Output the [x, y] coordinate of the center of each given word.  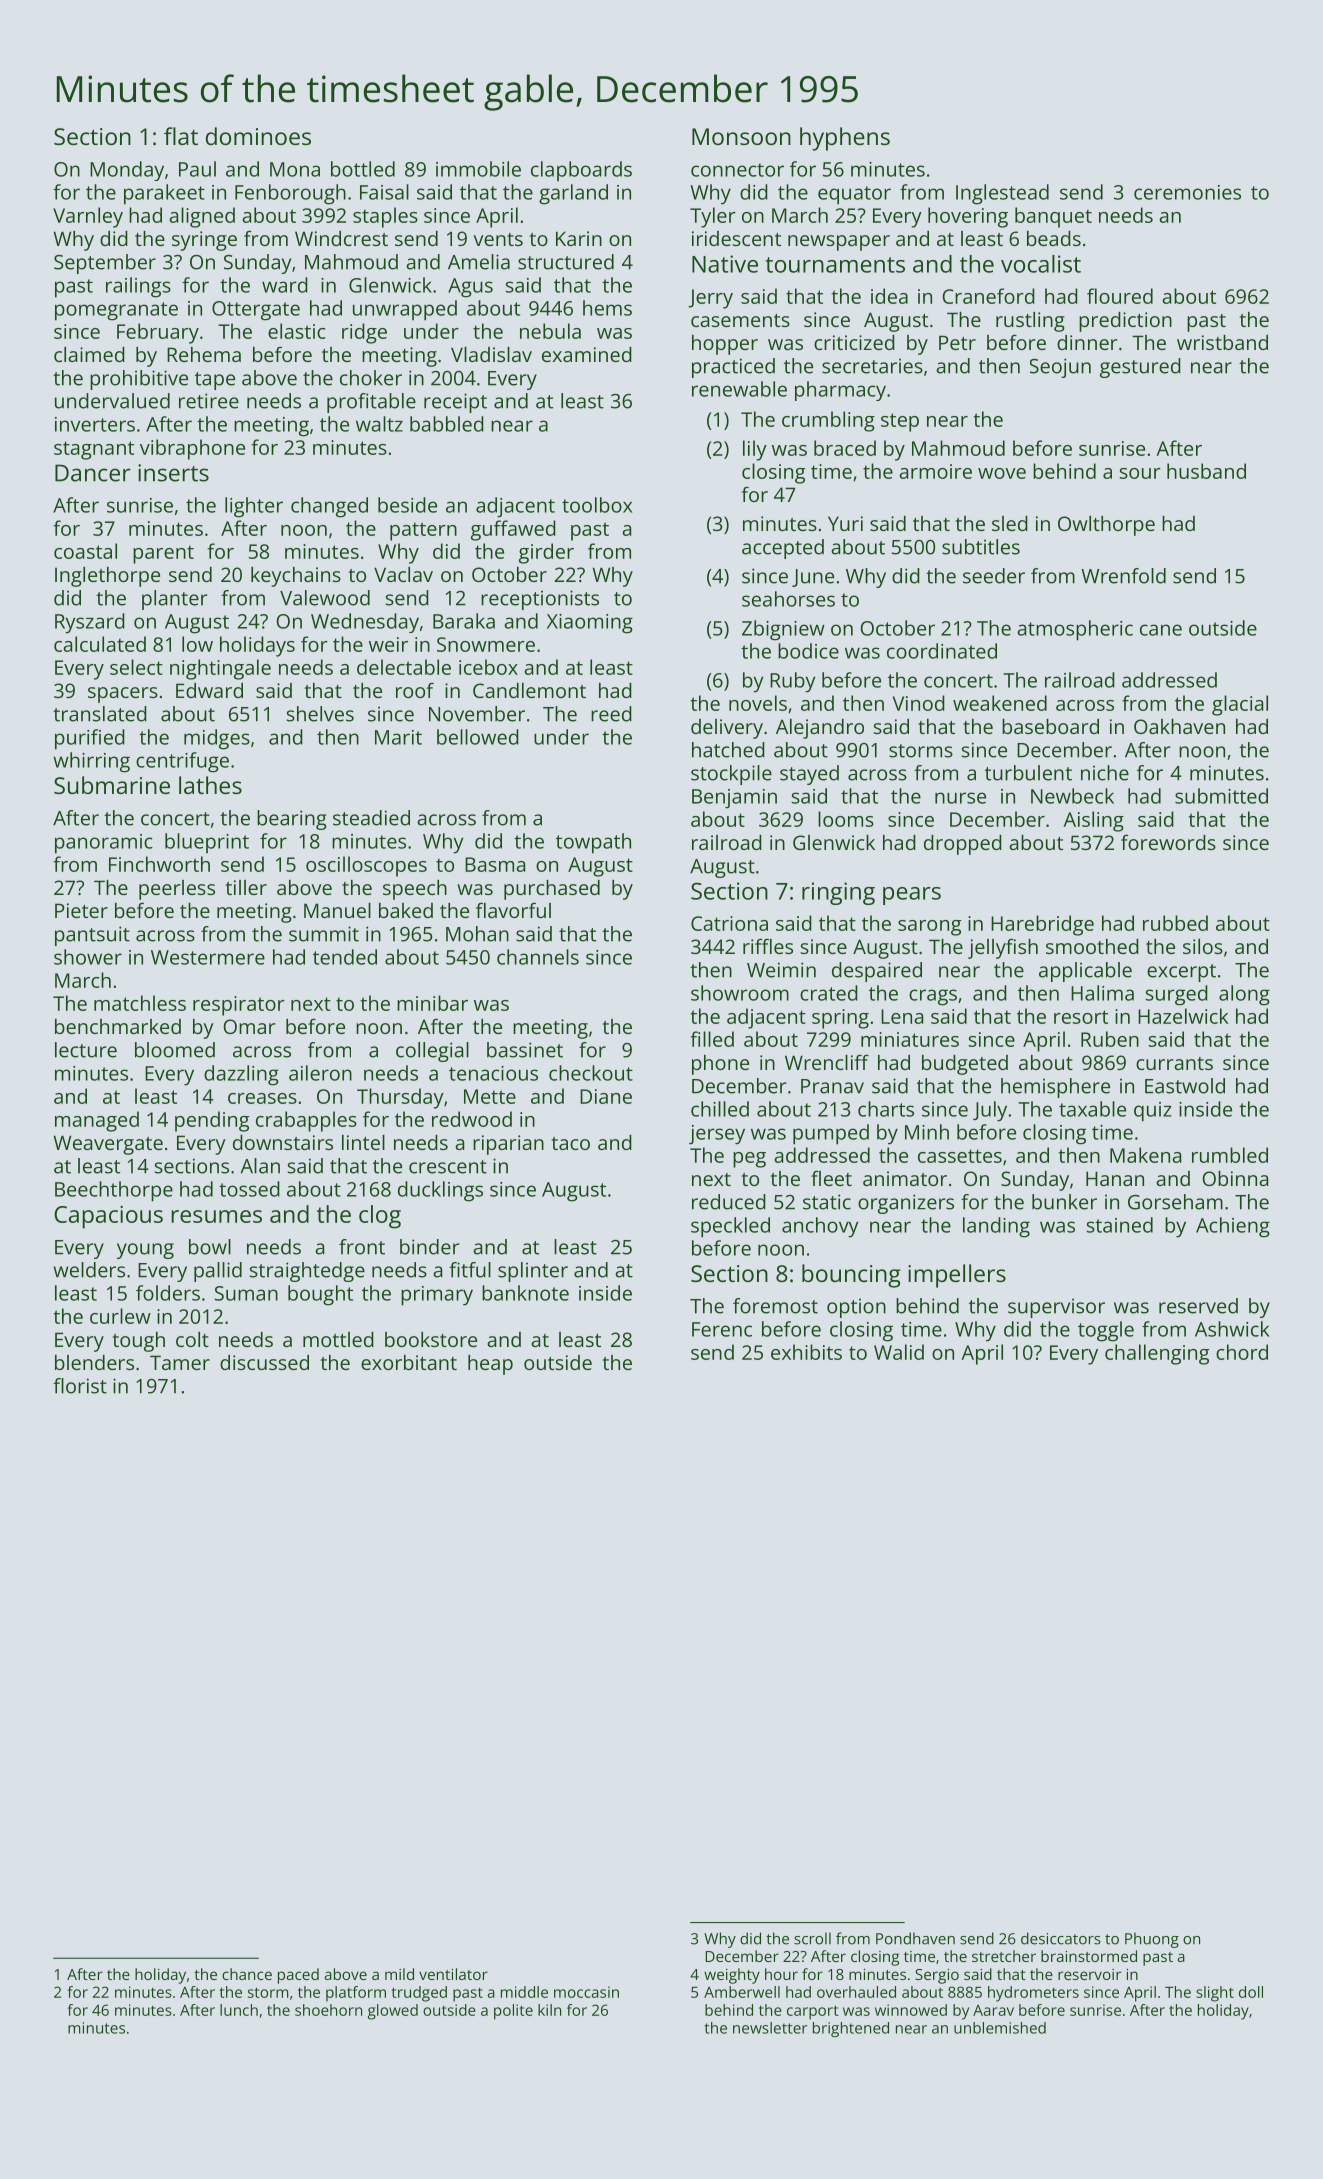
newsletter [770, 2028]
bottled [363, 169]
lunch [239, 2010]
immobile [478, 169]
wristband [1222, 342]
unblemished [1000, 2028]
